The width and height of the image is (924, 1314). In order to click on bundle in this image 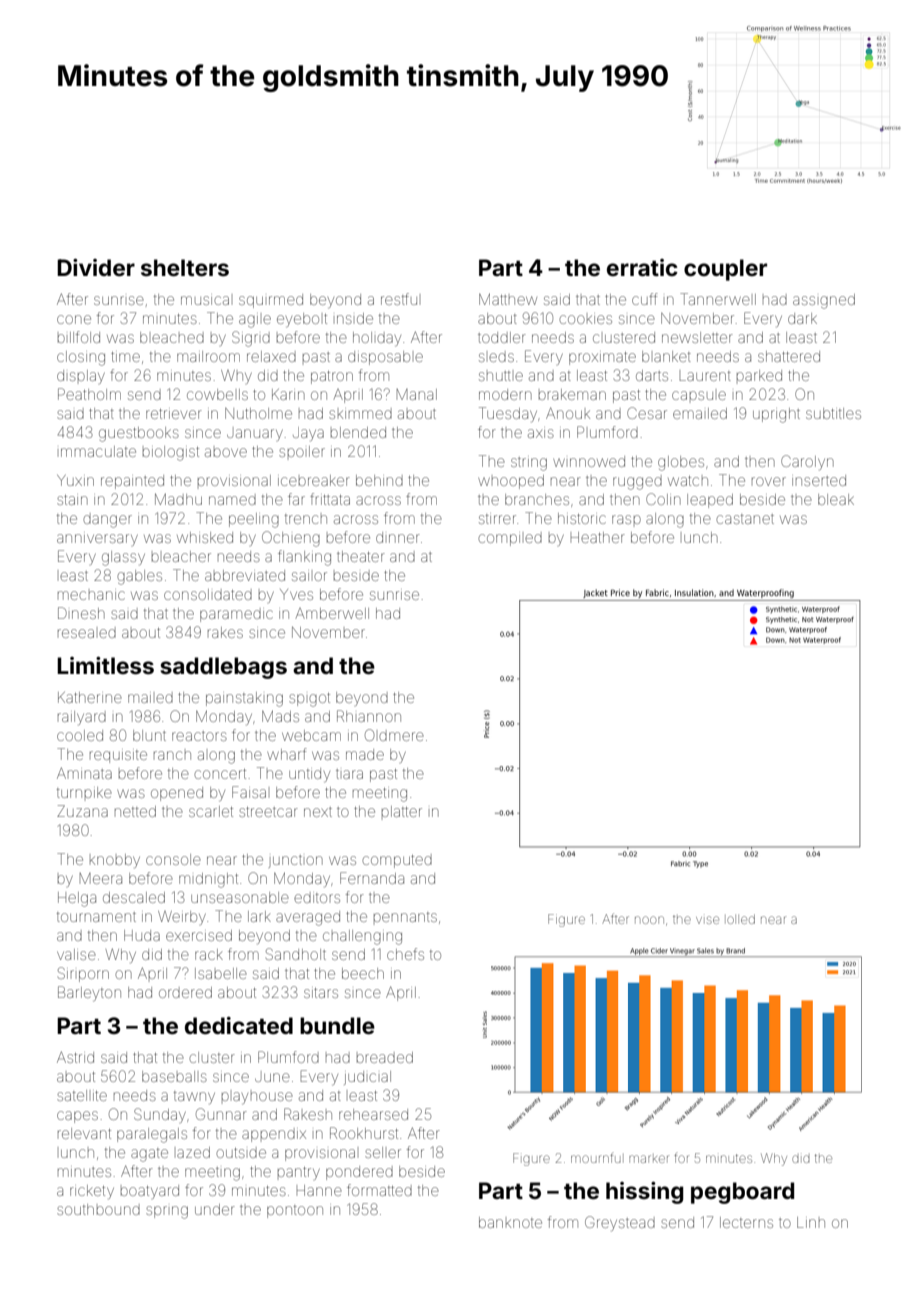, I will do `click(337, 1025)`.
